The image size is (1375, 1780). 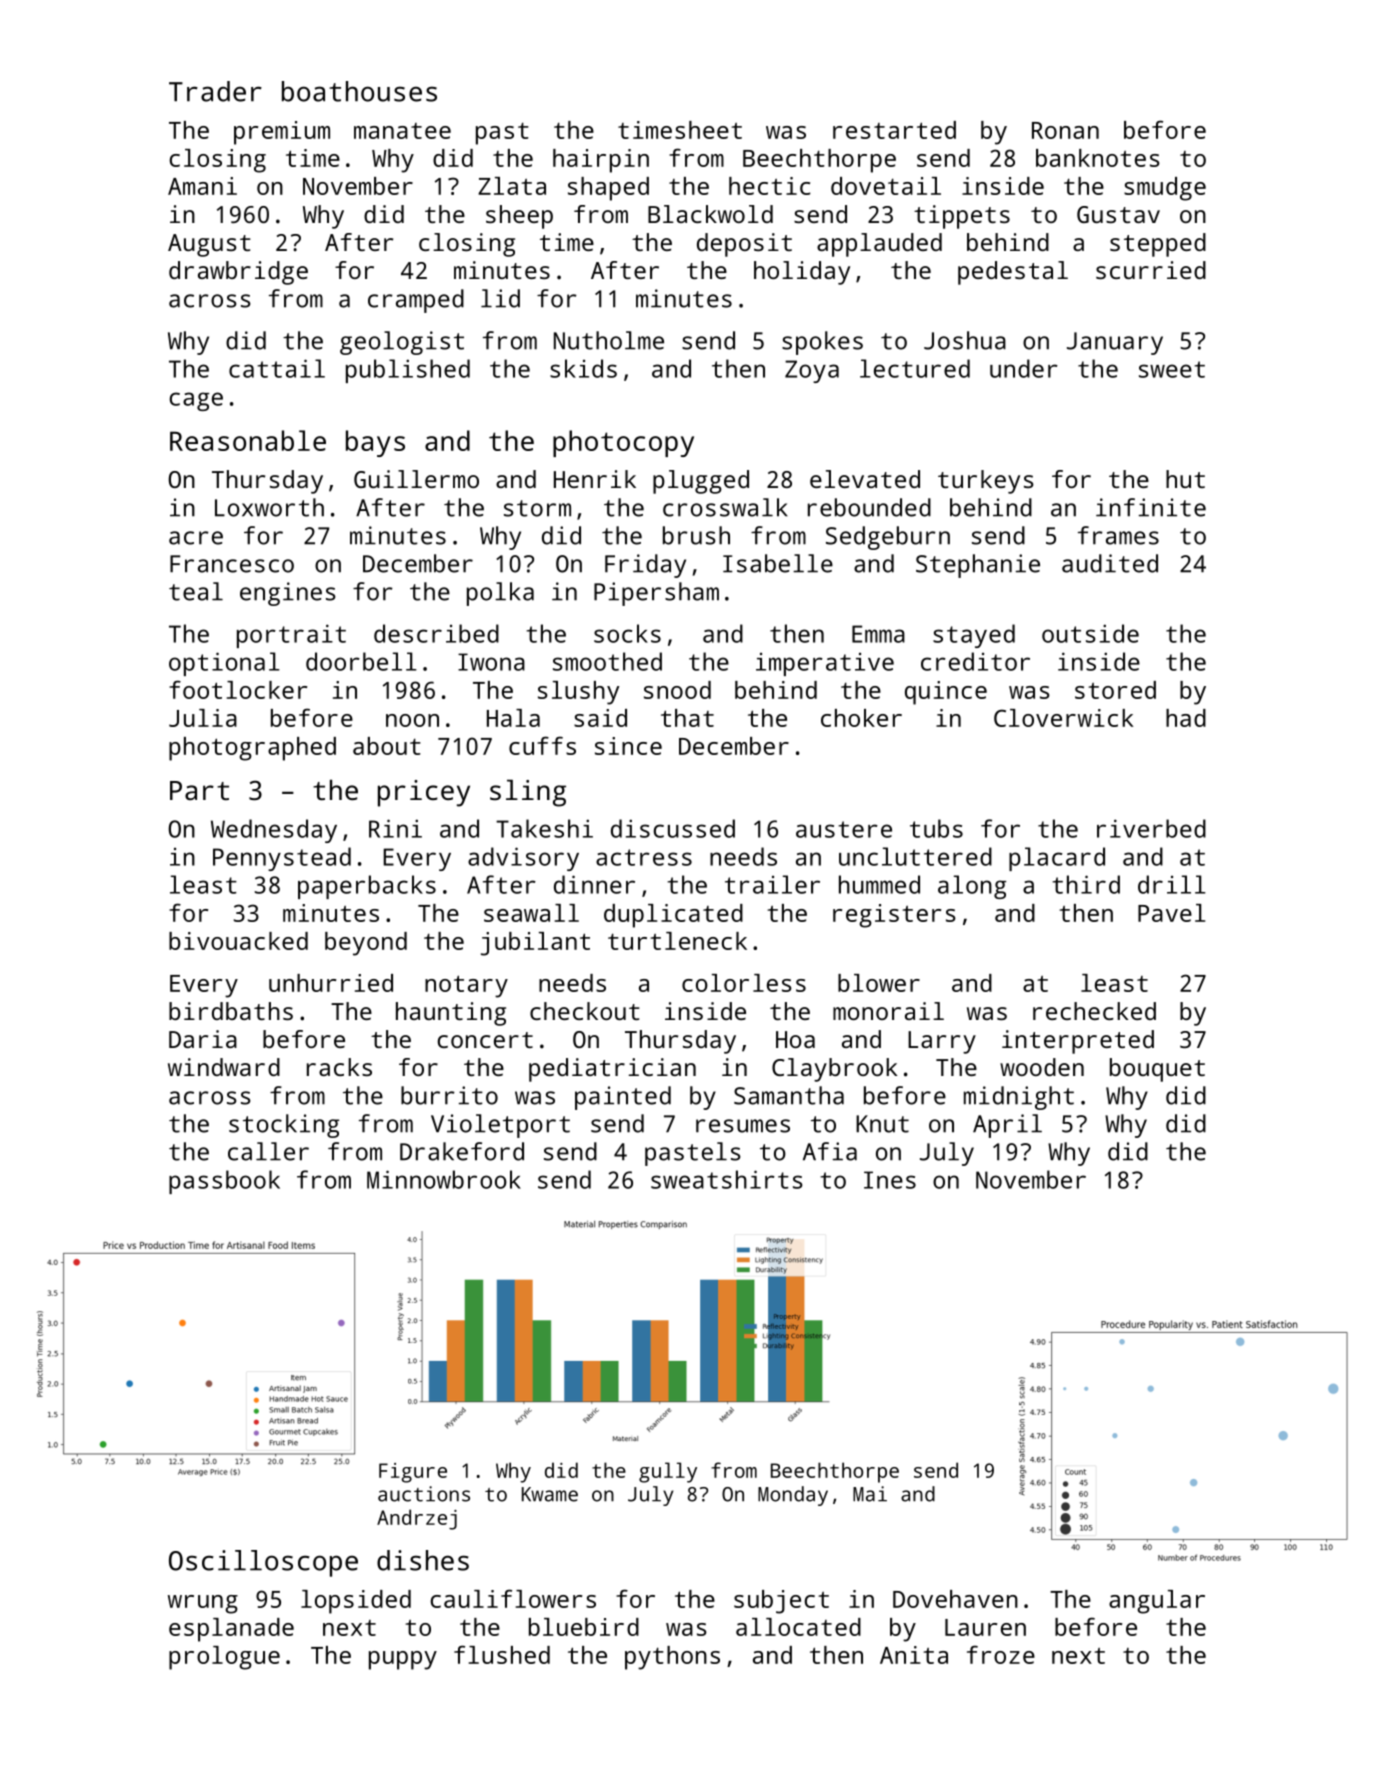 I want to click on Julia, so click(x=203, y=718).
